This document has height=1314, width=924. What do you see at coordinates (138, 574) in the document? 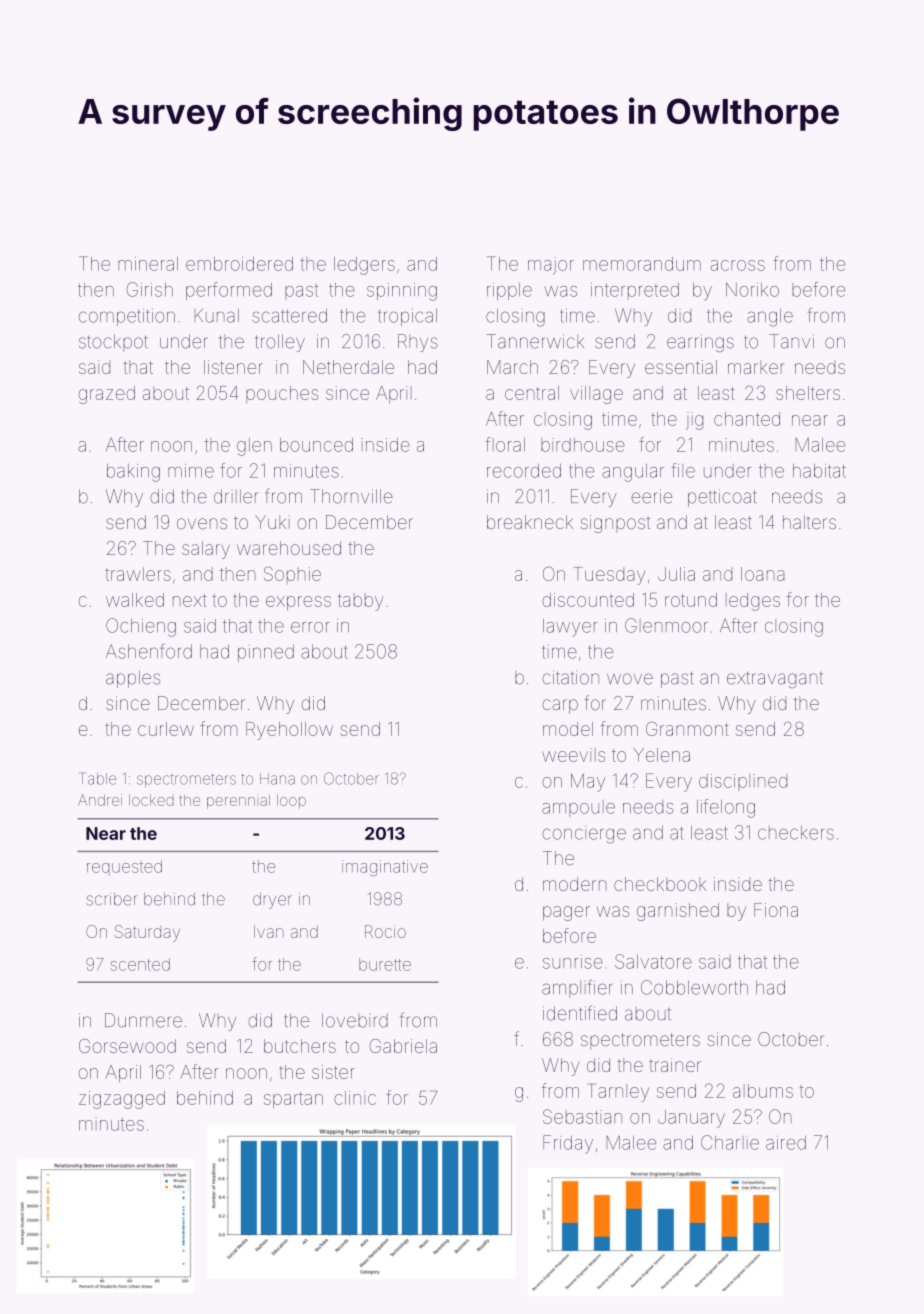
I see `trawlers` at bounding box center [138, 574].
